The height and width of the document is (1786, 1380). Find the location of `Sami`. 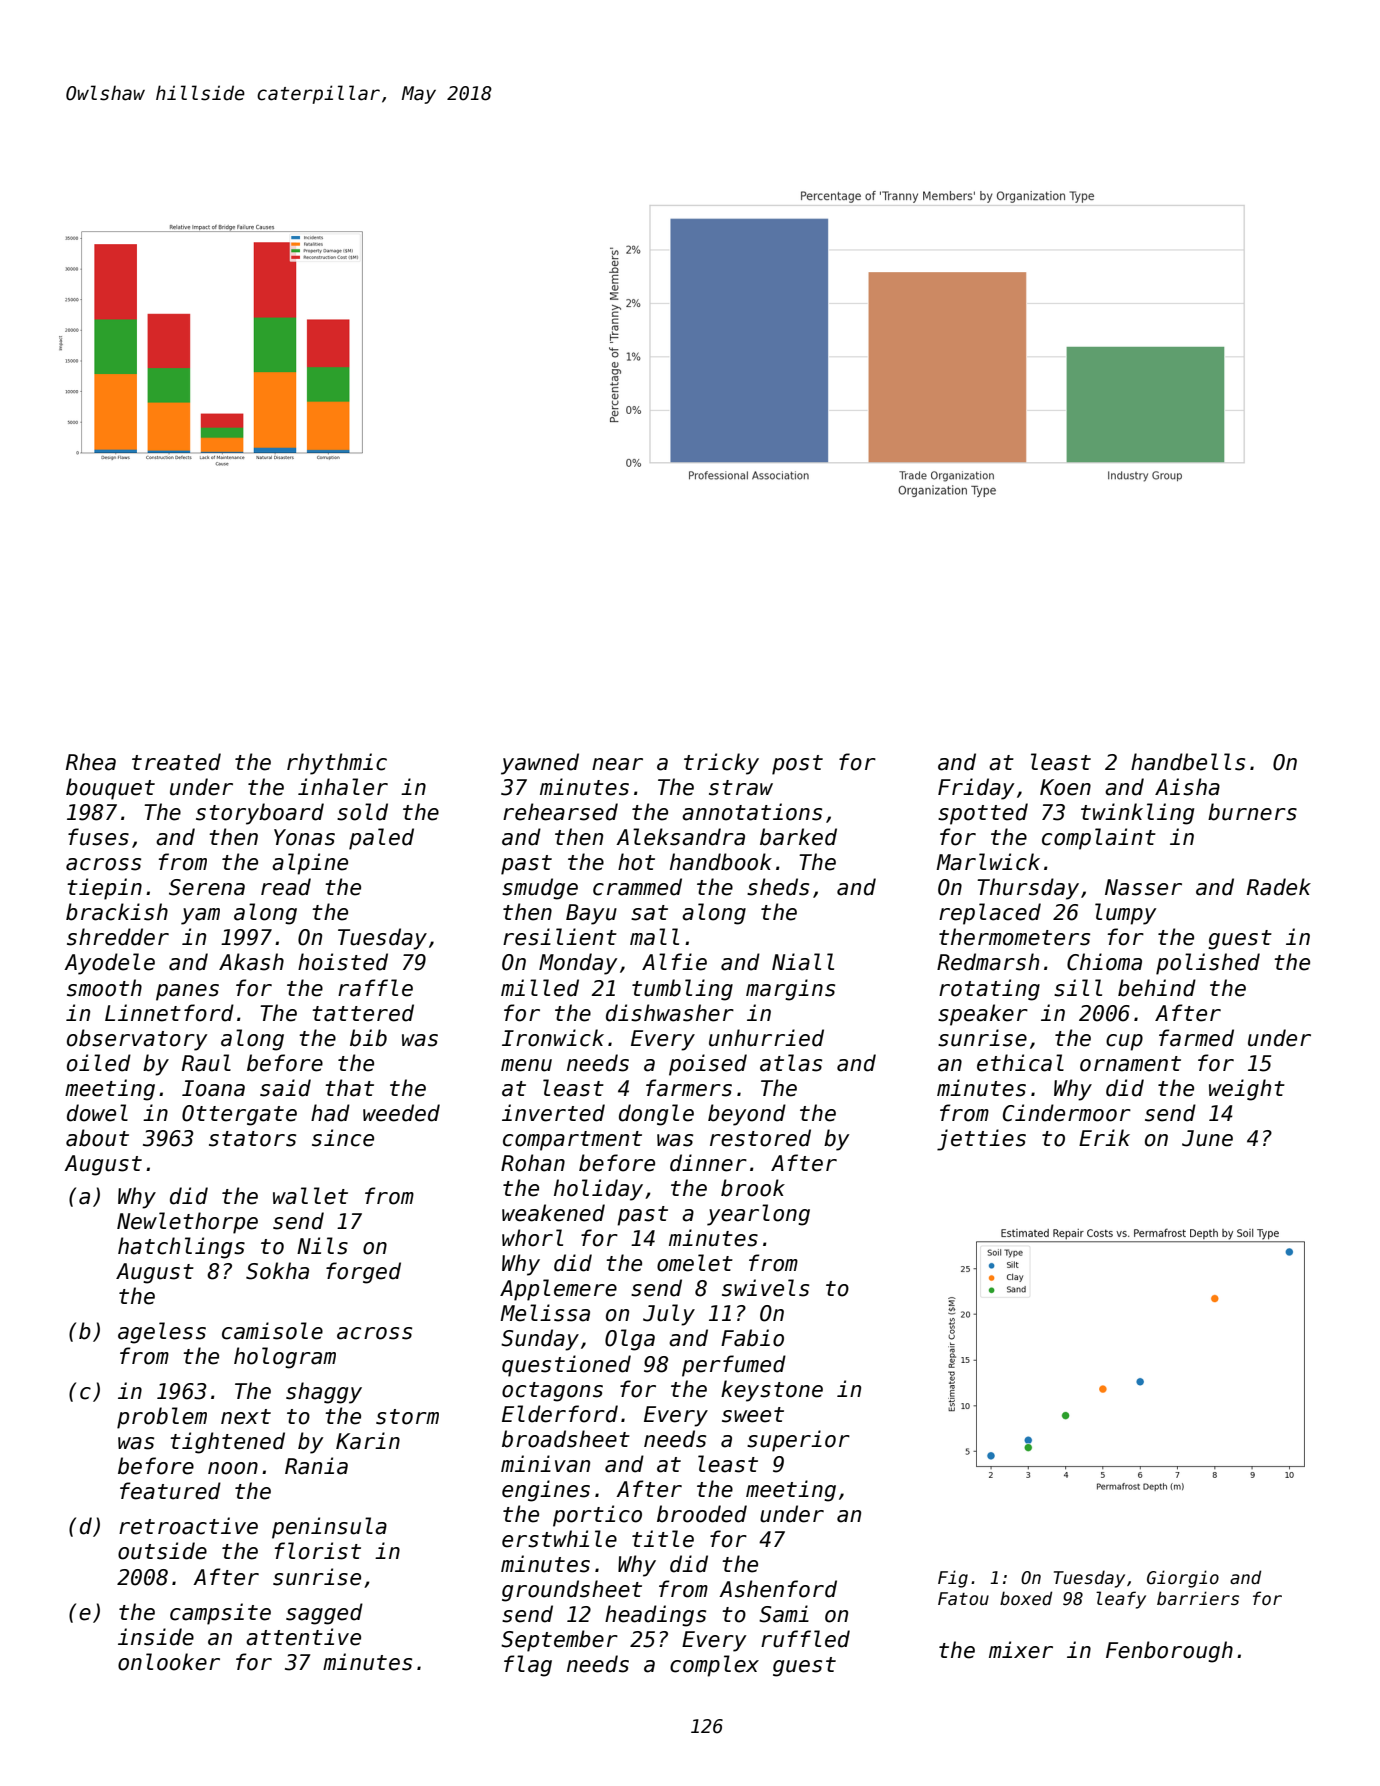

Sami is located at coordinates (784, 1614).
